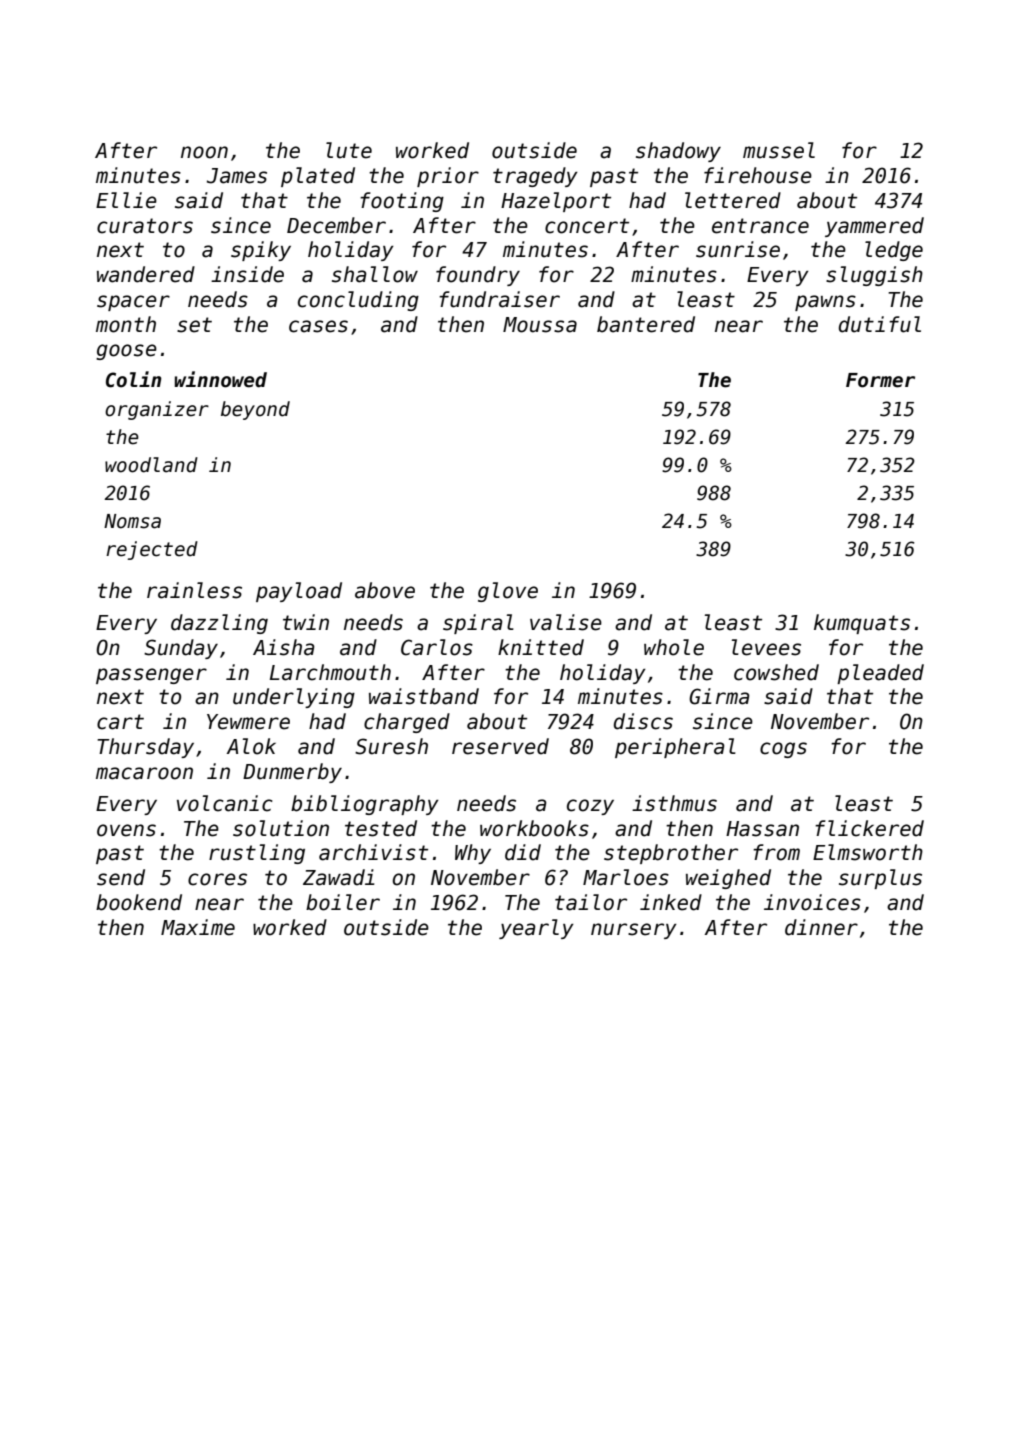 The image size is (1020, 1449). What do you see at coordinates (880, 380) in the screenshot?
I see `Former` at bounding box center [880, 380].
